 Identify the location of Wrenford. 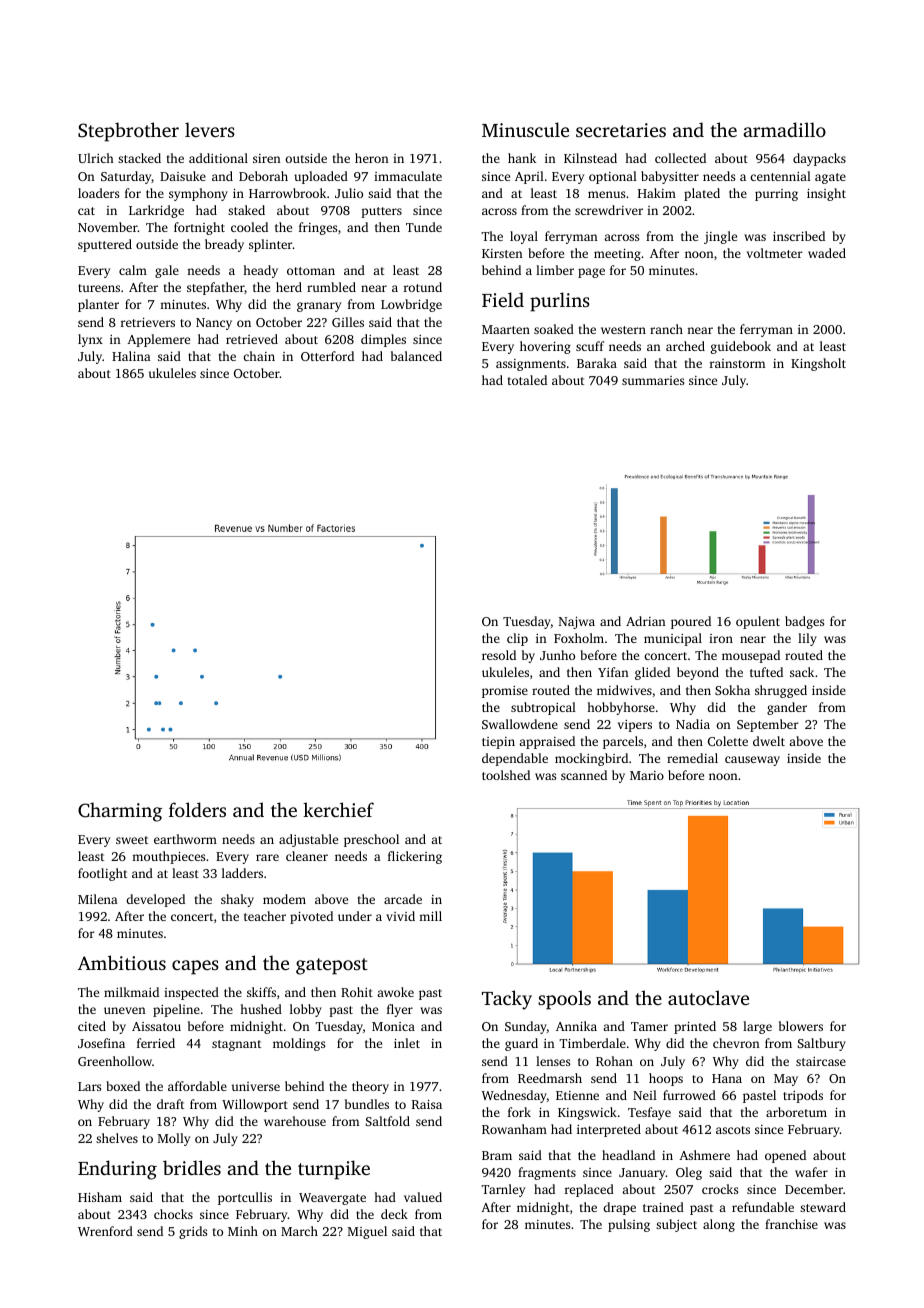
(105, 1231).
